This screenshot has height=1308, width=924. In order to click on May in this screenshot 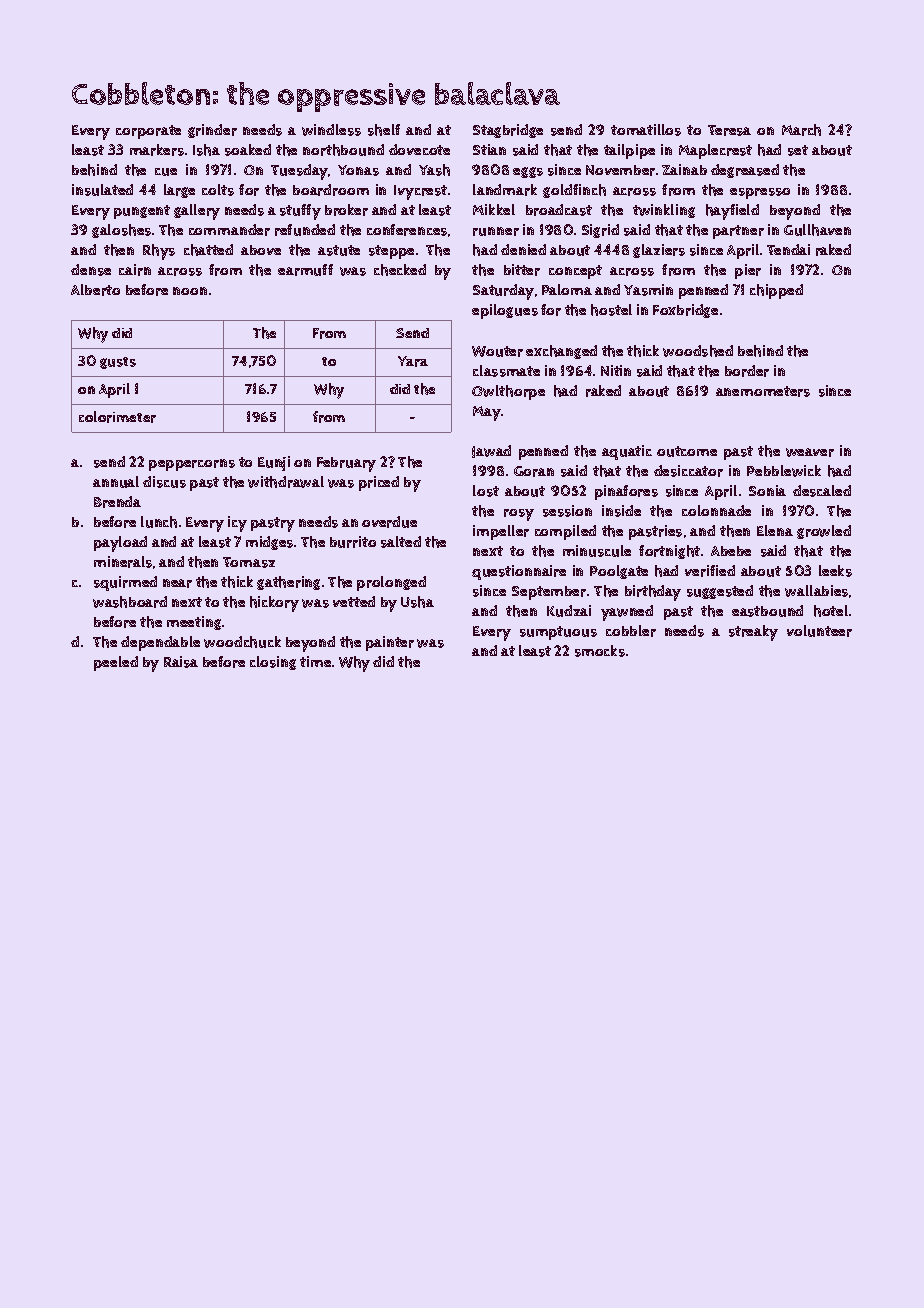, I will do `click(487, 413)`.
